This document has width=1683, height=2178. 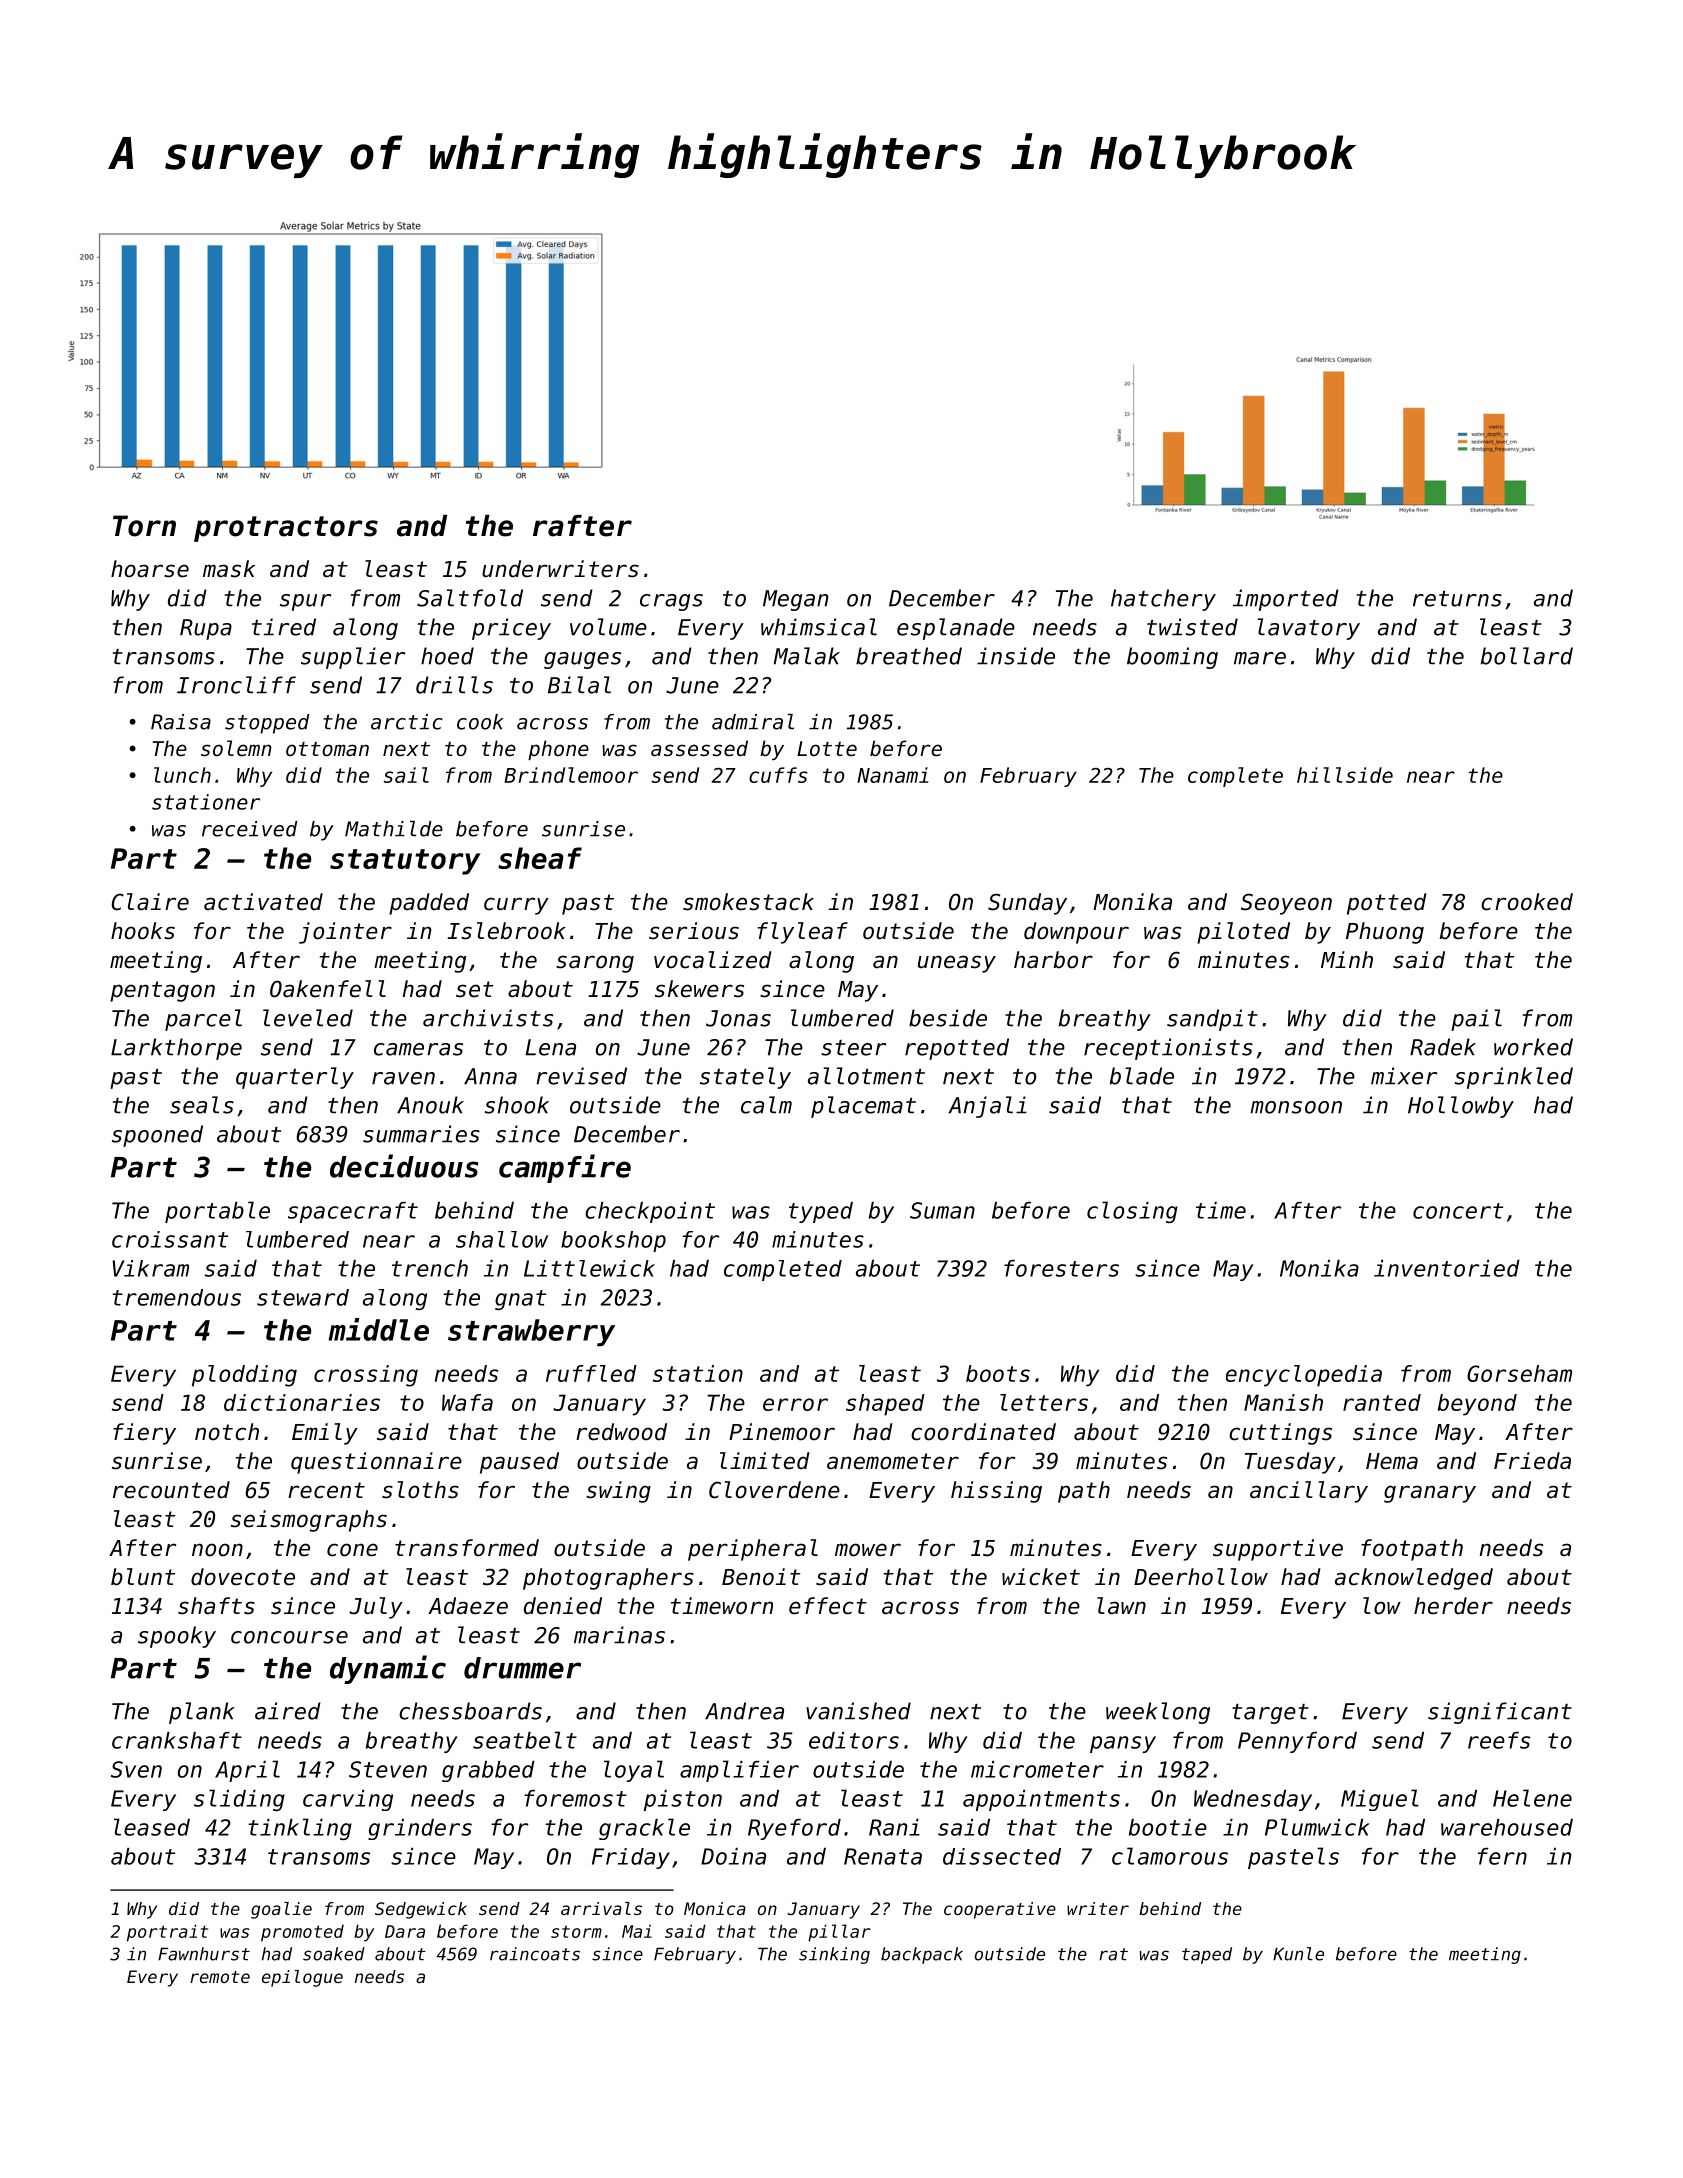 I want to click on protractors, so click(x=286, y=529).
